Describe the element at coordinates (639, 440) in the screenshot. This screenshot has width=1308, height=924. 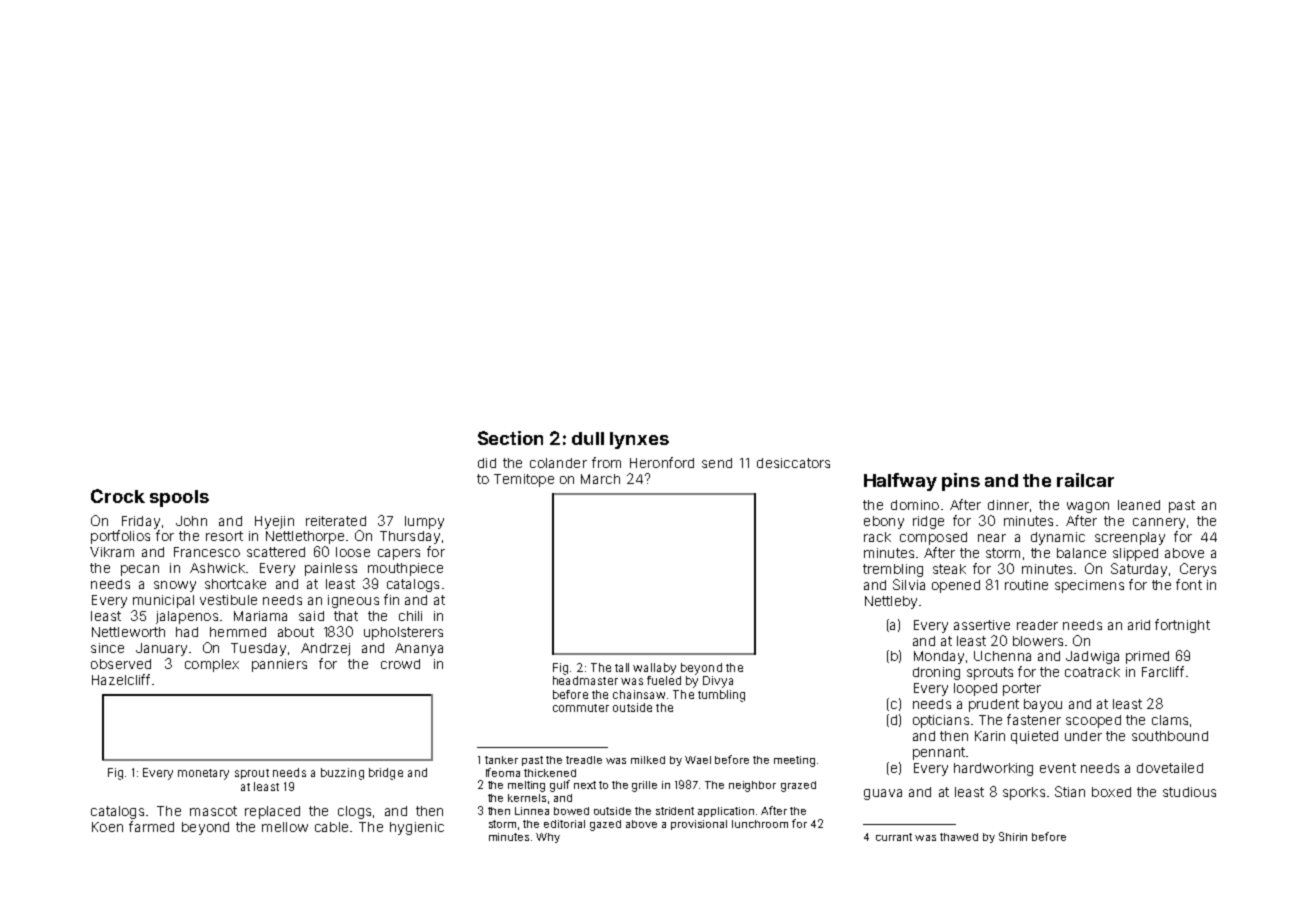
I see `lynxes` at that location.
